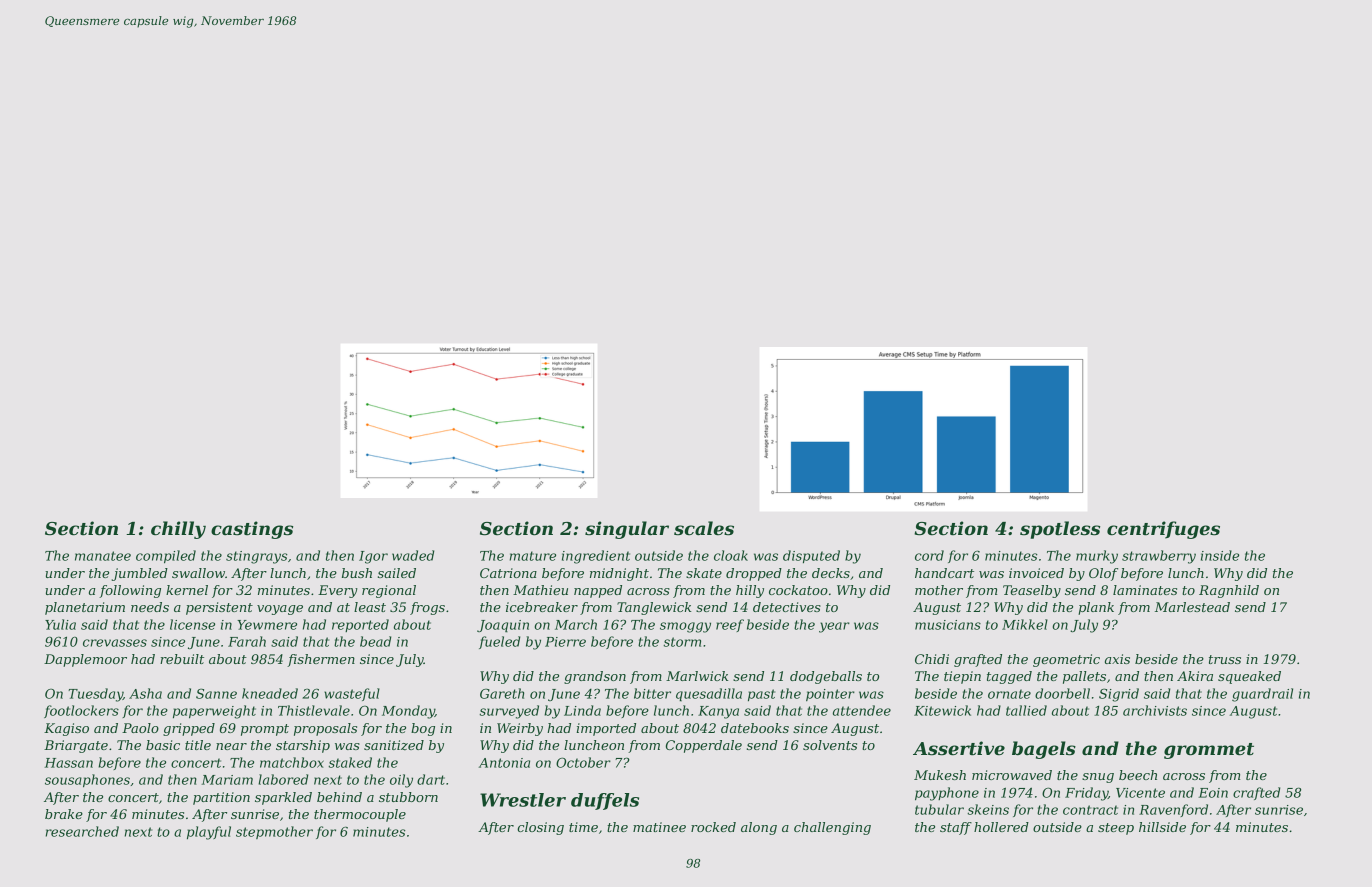  What do you see at coordinates (826, 677) in the screenshot?
I see `dodgeballs` at bounding box center [826, 677].
